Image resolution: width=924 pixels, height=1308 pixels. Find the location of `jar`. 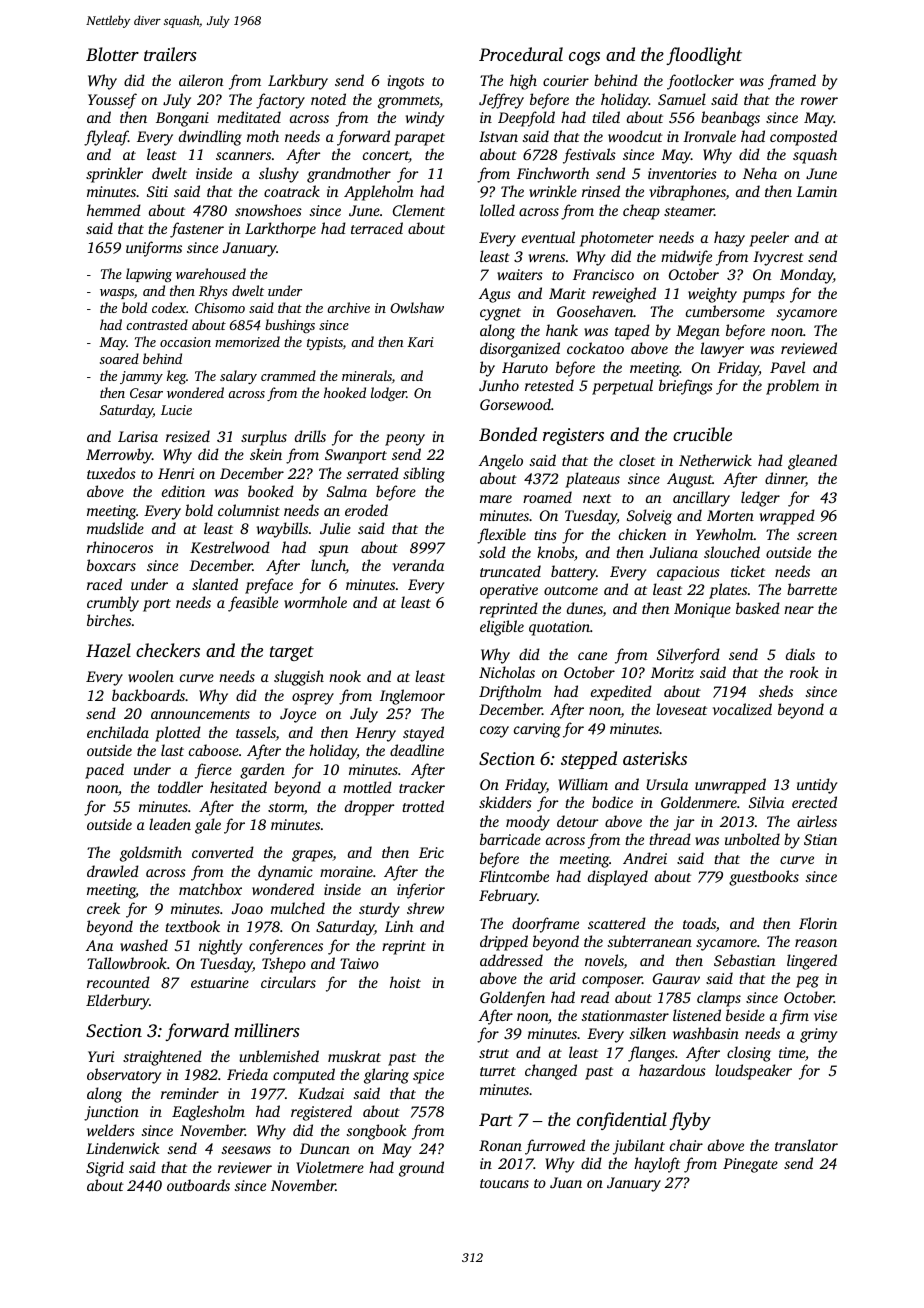

jar is located at coordinates (684, 823).
